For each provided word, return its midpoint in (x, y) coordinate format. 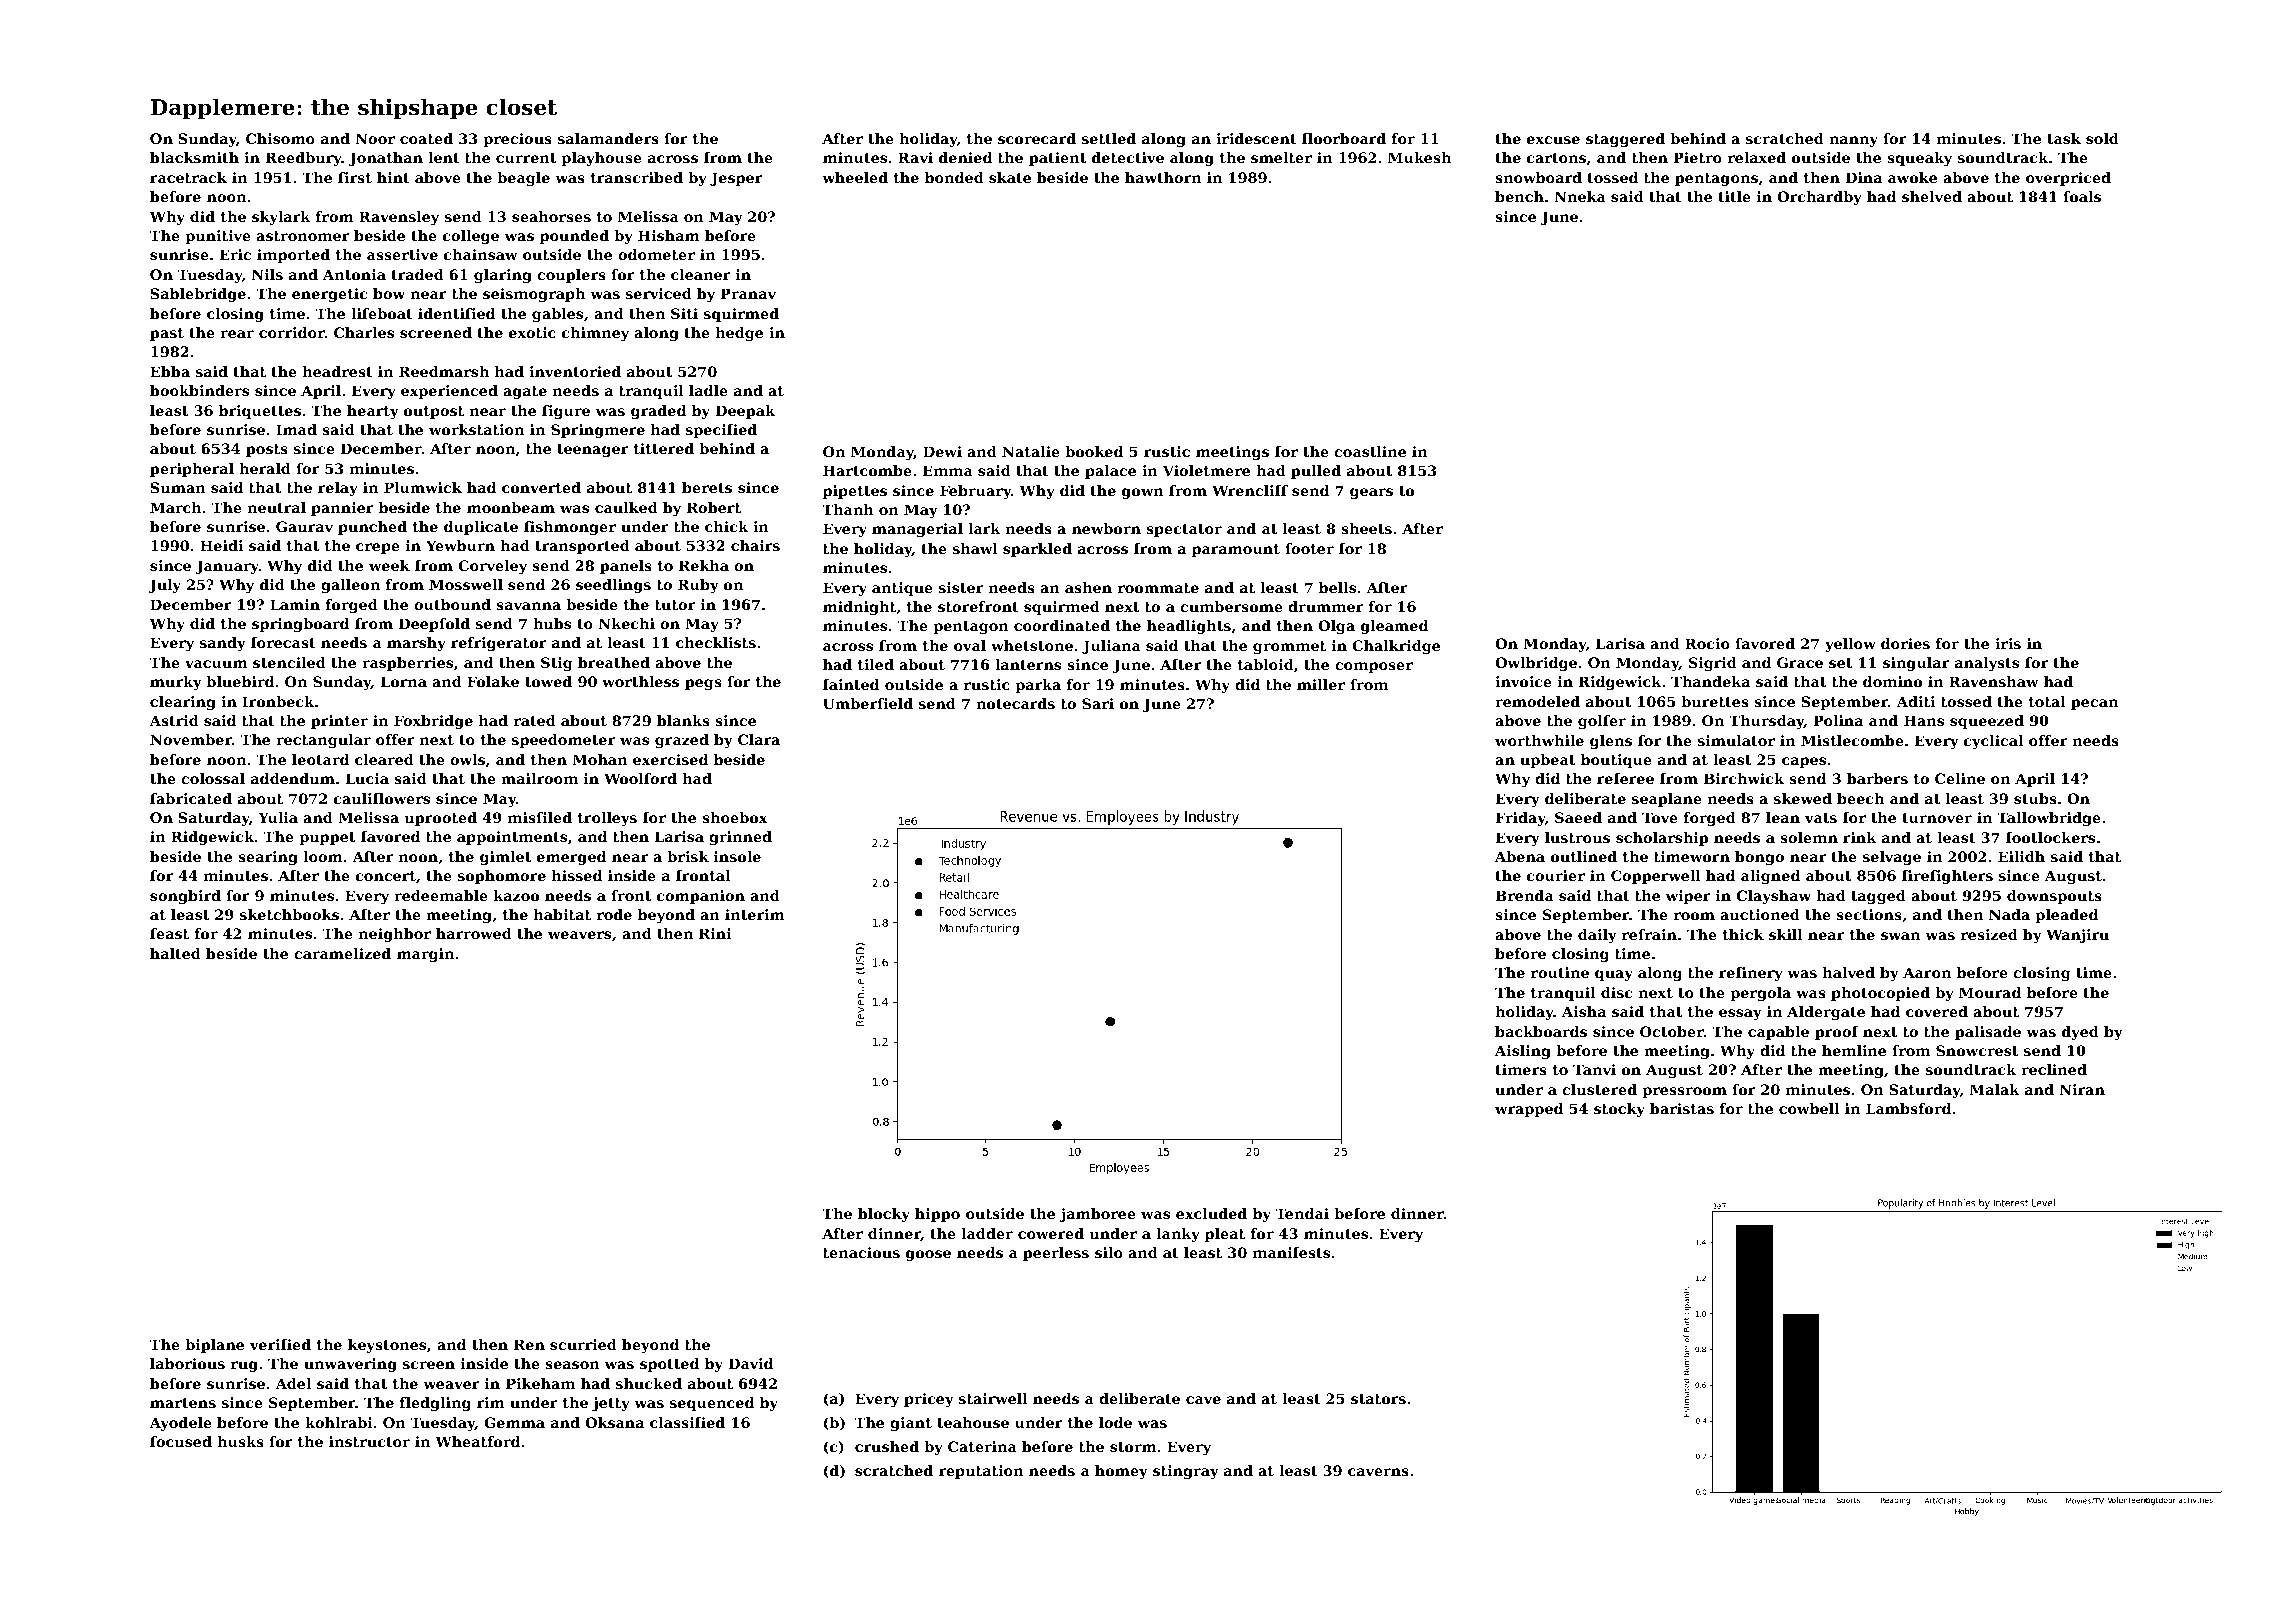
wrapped (1529, 1110)
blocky (884, 1215)
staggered (1625, 140)
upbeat (1547, 761)
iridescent (1256, 138)
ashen (1088, 587)
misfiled (540, 817)
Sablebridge (198, 295)
